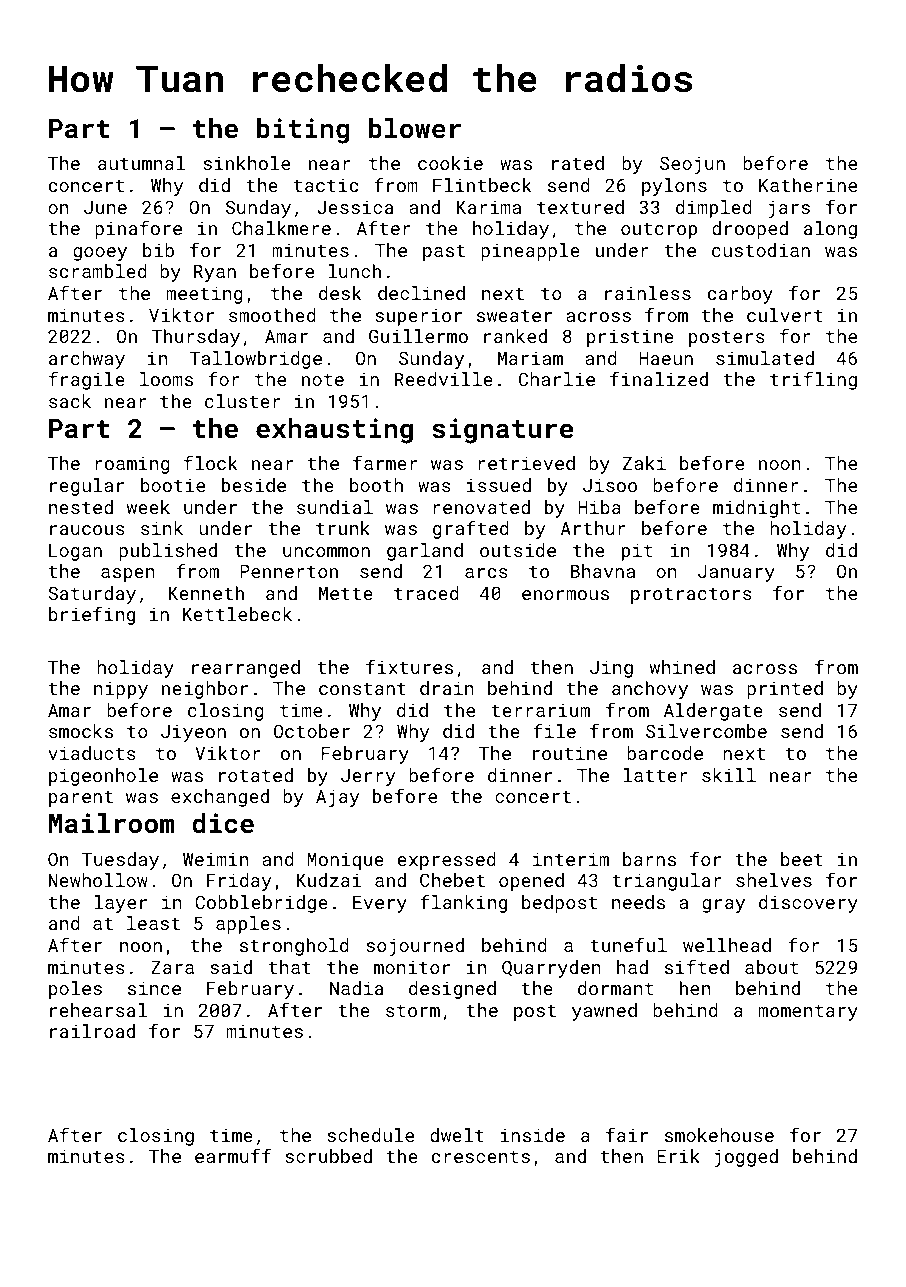 The image size is (906, 1287). I want to click on biting, so click(303, 131).
